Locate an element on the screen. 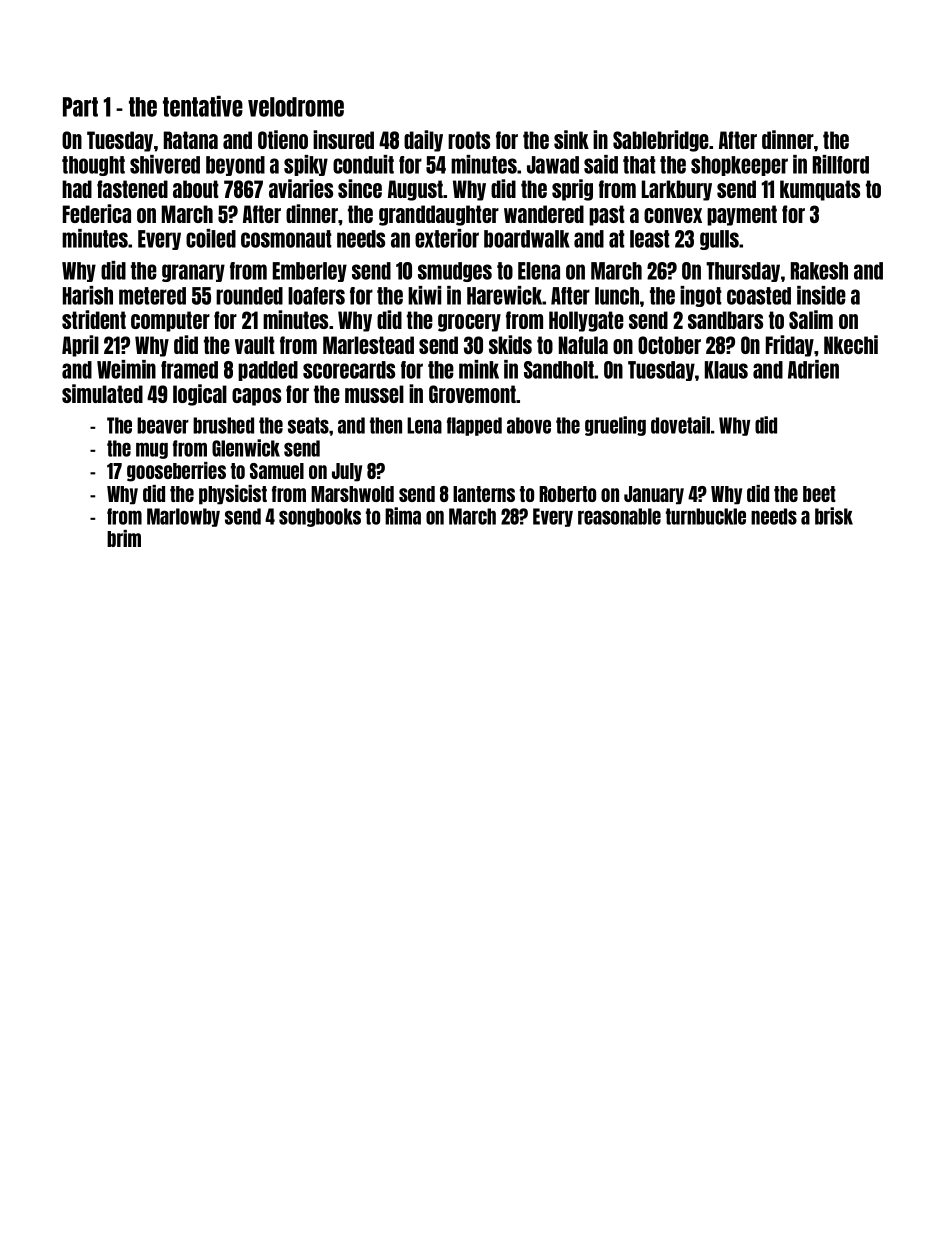 This screenshot has width=952, height=1233. Sablebridge is located at coordinates (661, 141).
